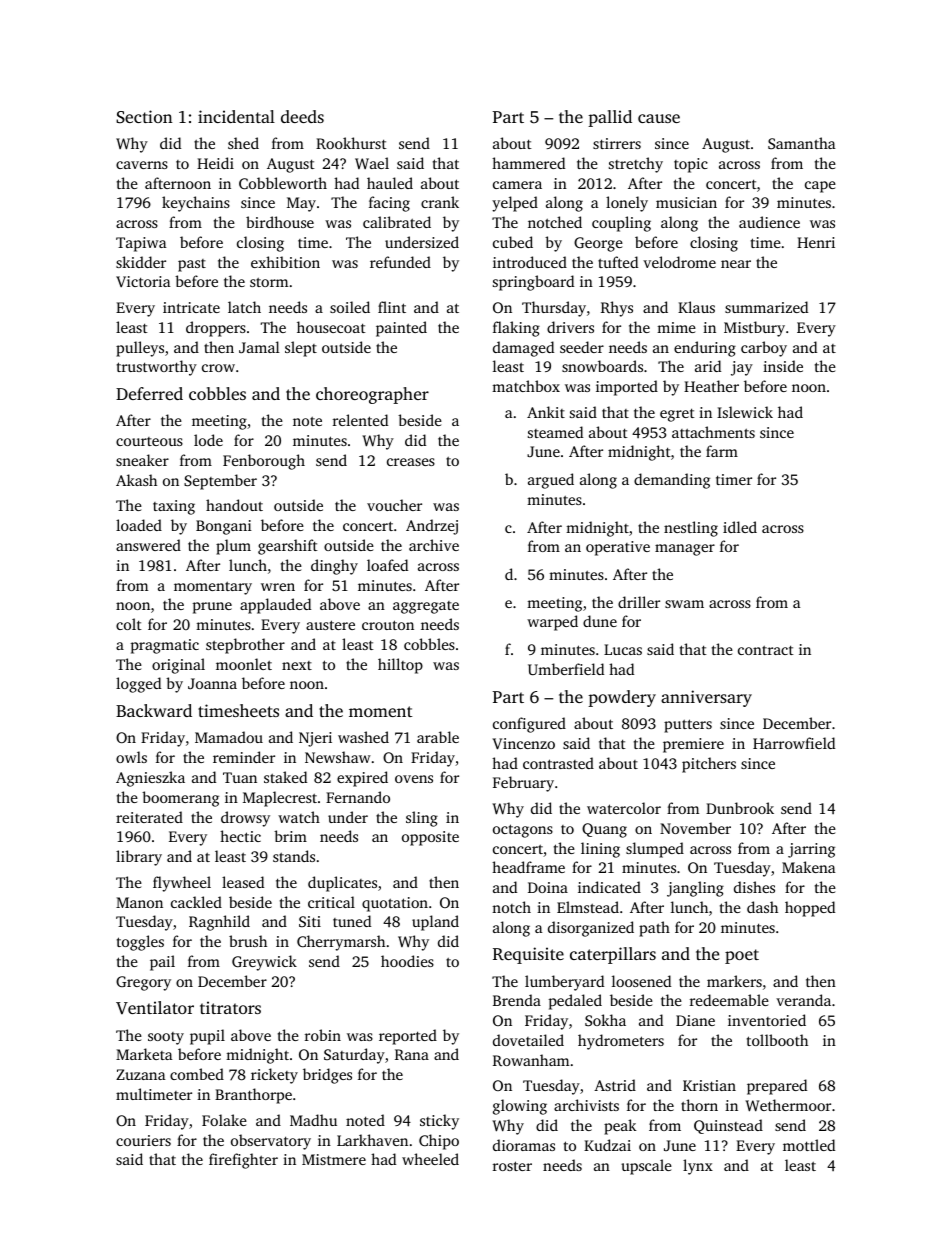 The width and height of the document is (952, 1233). Describe the element at coordinates (331, 902) in the document. I see `critical` at that location.
